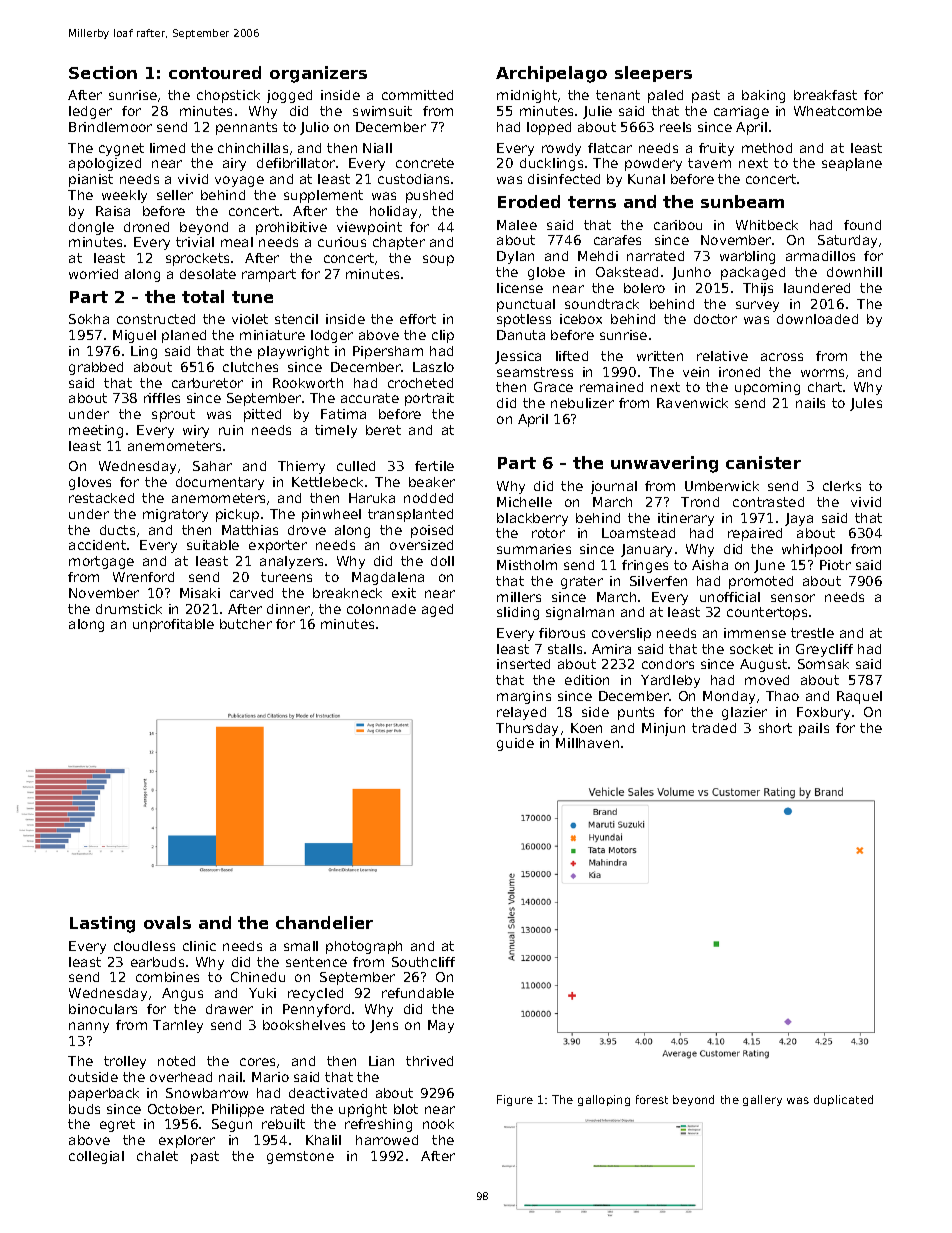 This document has height=1233, width=952. I want to click on drawer, so click(229, 1009).
